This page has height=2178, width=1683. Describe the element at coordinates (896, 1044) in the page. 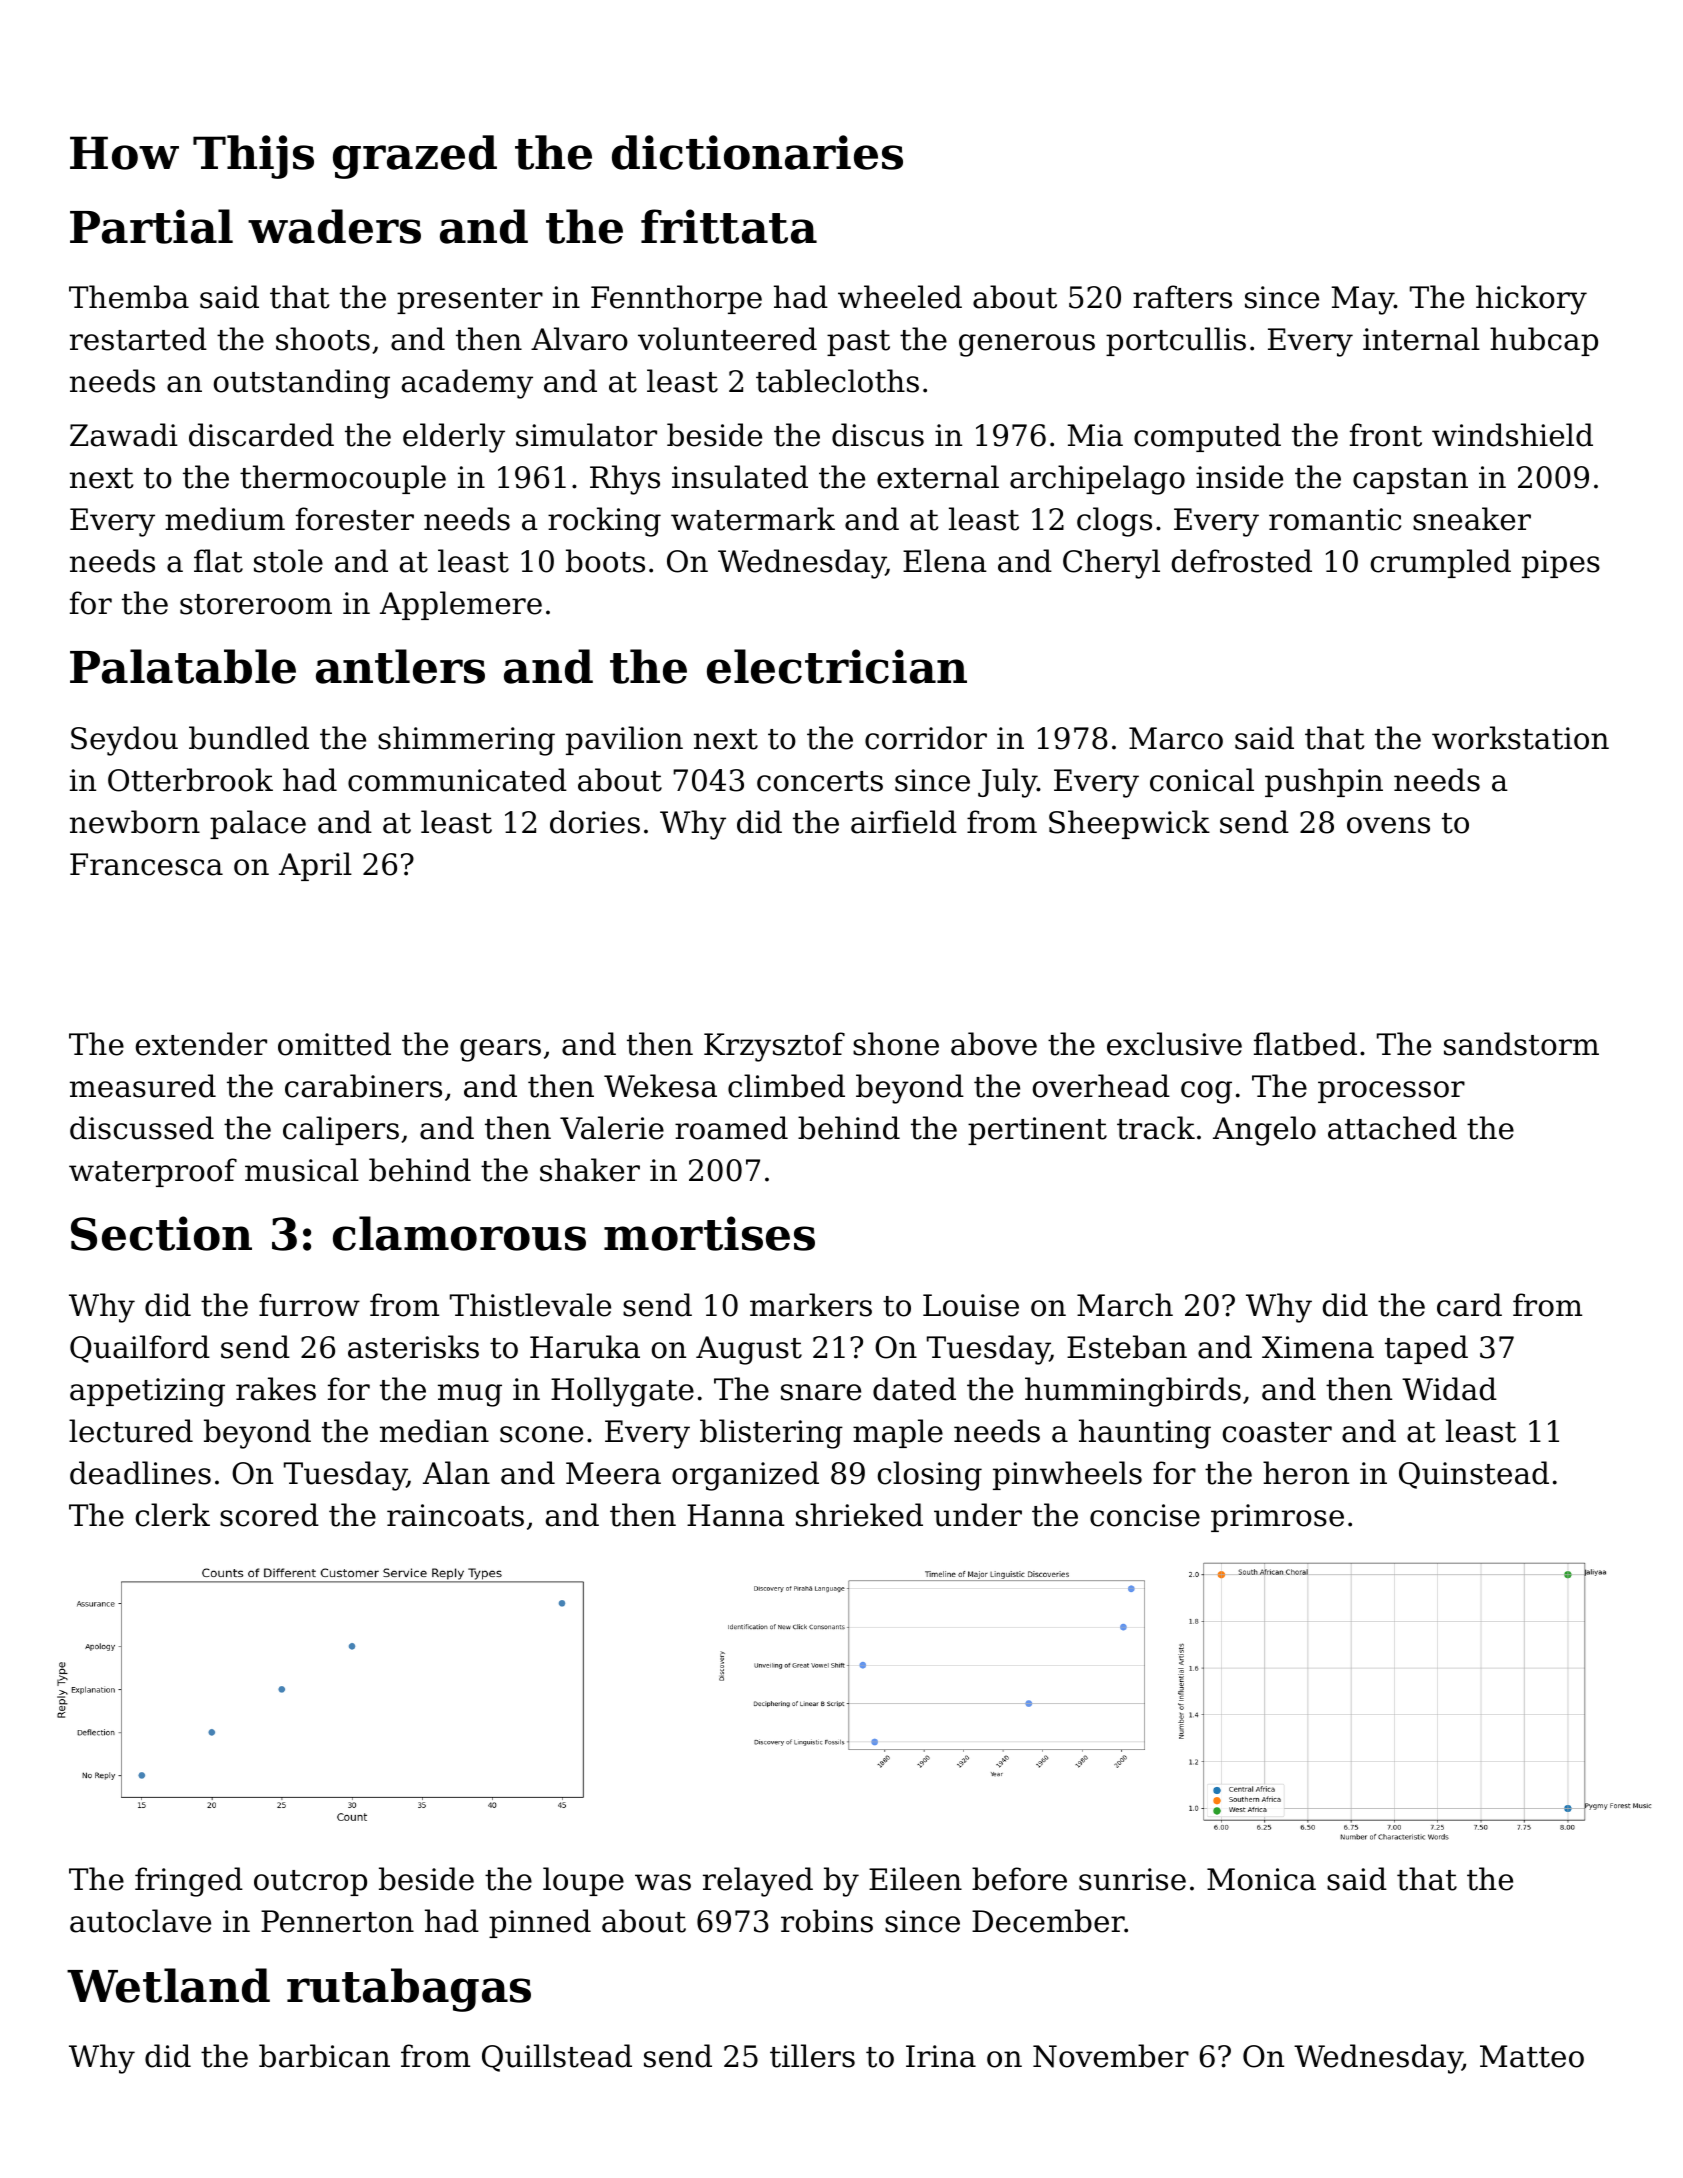

I see `shone` at that location.
